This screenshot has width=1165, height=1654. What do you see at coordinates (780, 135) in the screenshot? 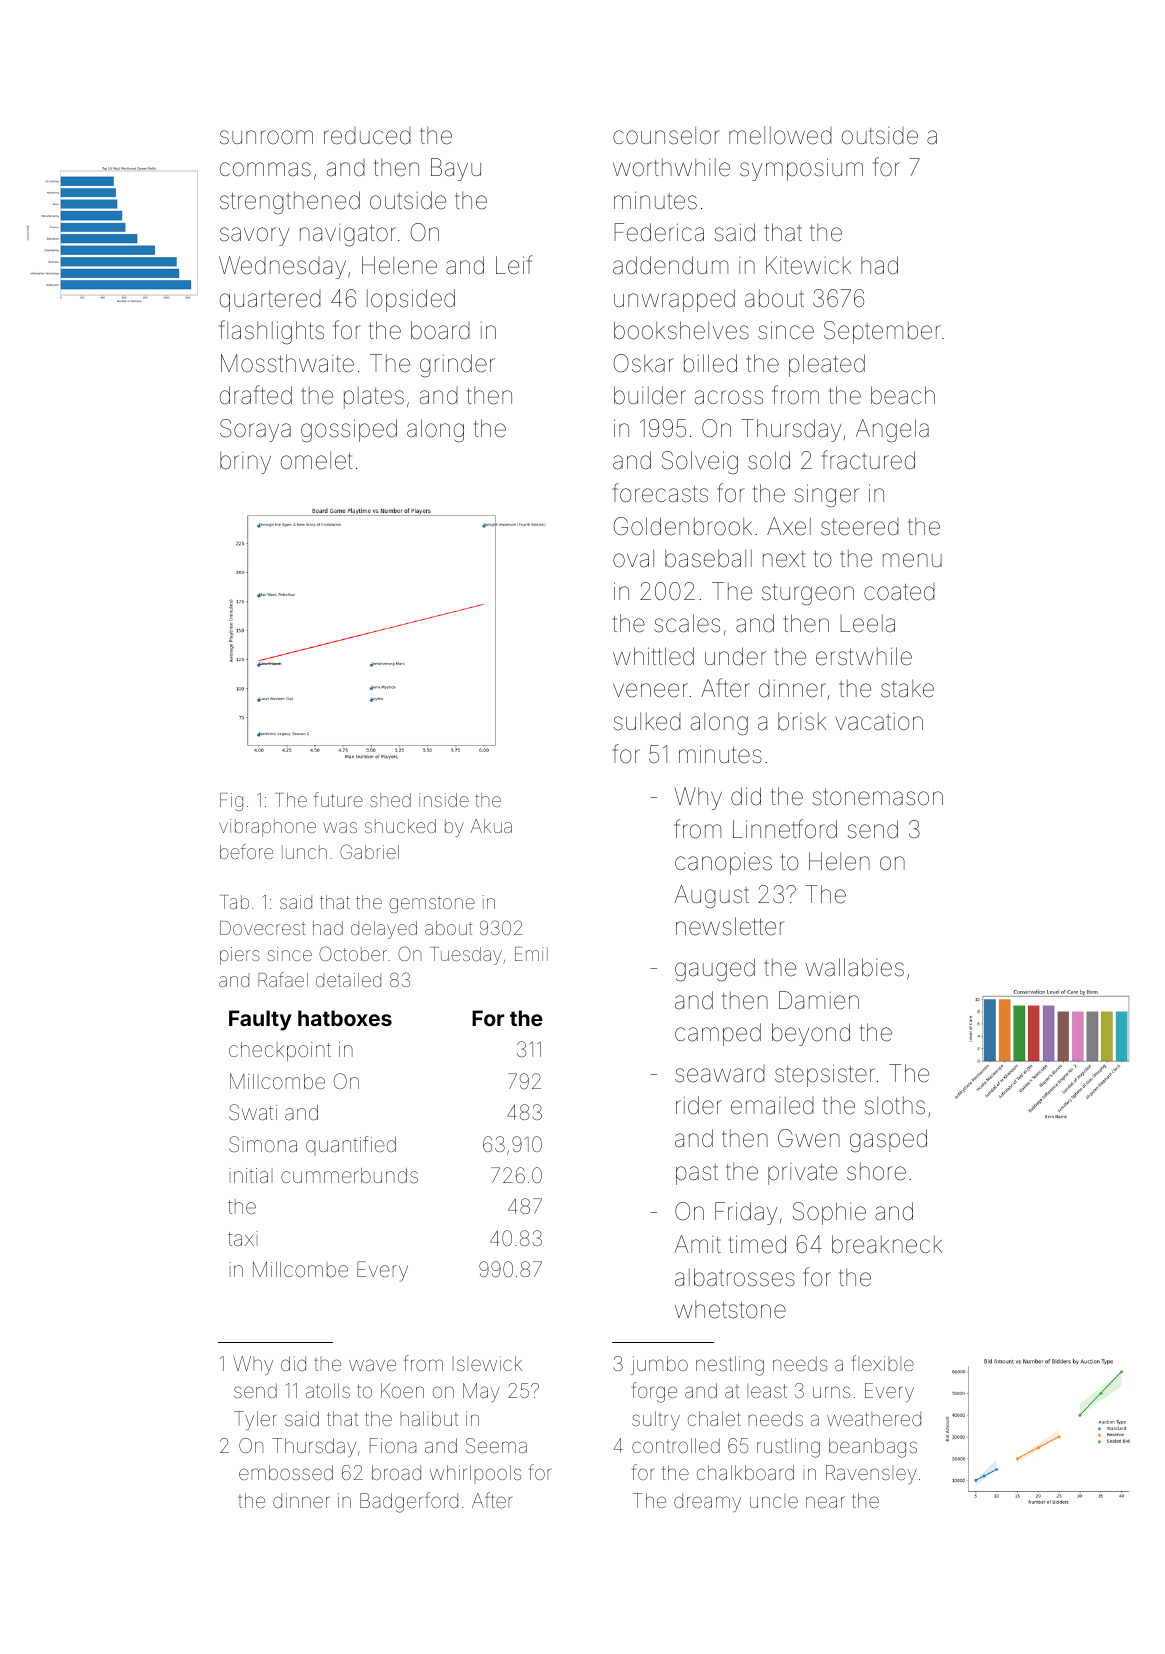
I see `mellowed` at bounding box center [780, 135].
